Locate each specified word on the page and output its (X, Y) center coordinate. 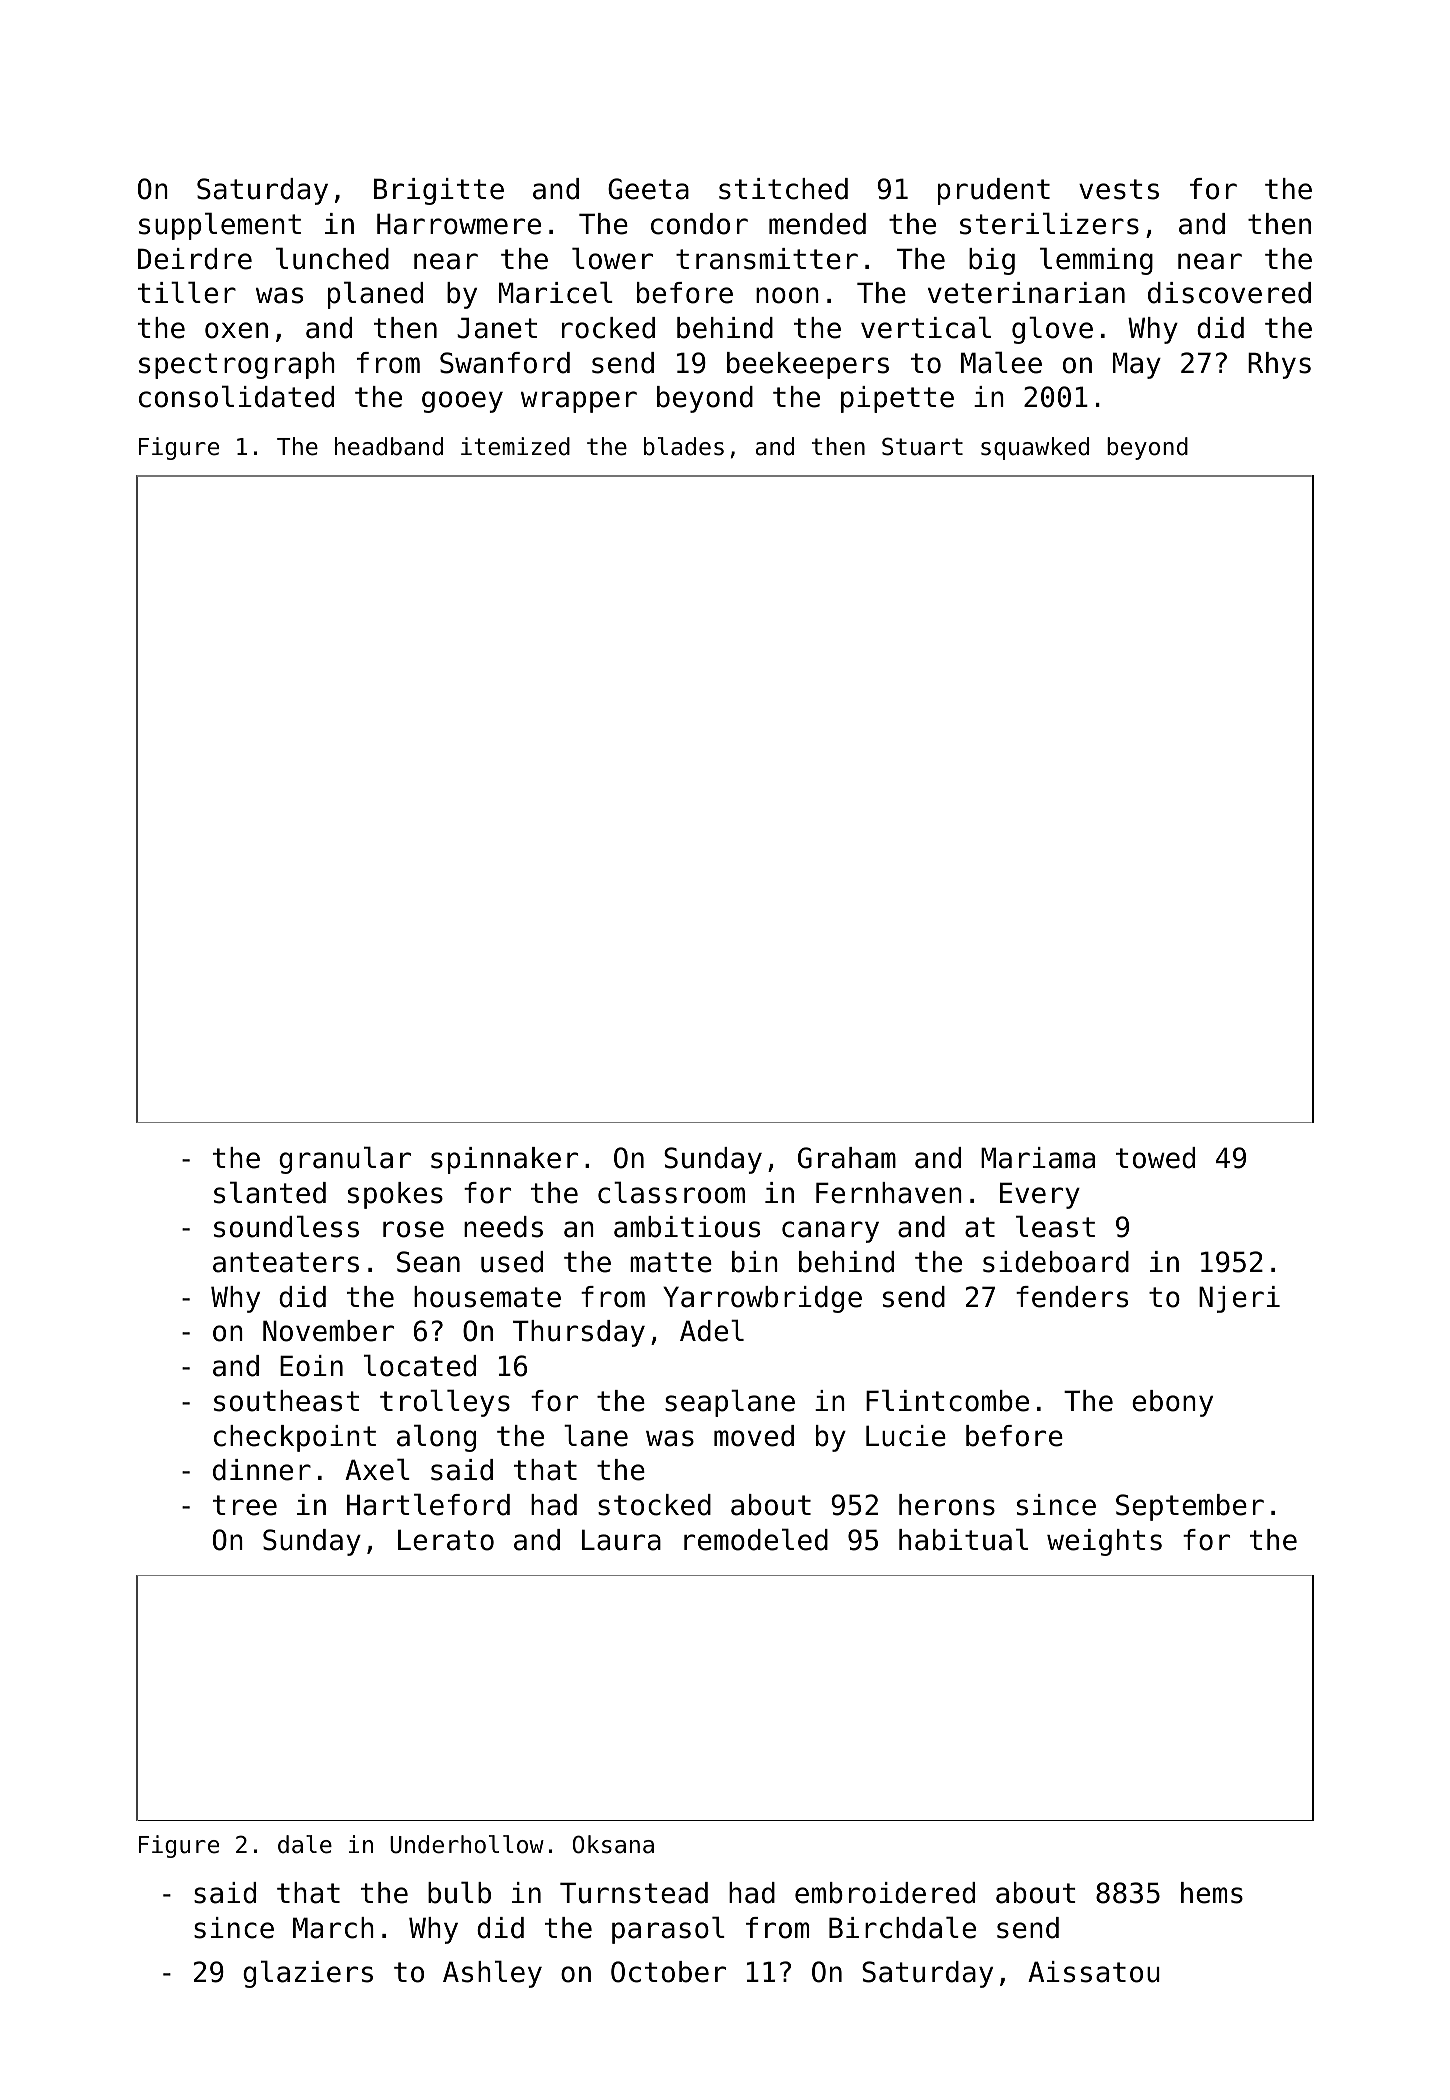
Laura (621, 1540)
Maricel (556, 292)
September (1190, 1507)
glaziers (308, 1974)
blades (684, 446)
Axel (377, 1469)
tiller (187, 292)
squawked (1035, 448)
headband (389, 446)
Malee (1001, 362)
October (668, 1972)
